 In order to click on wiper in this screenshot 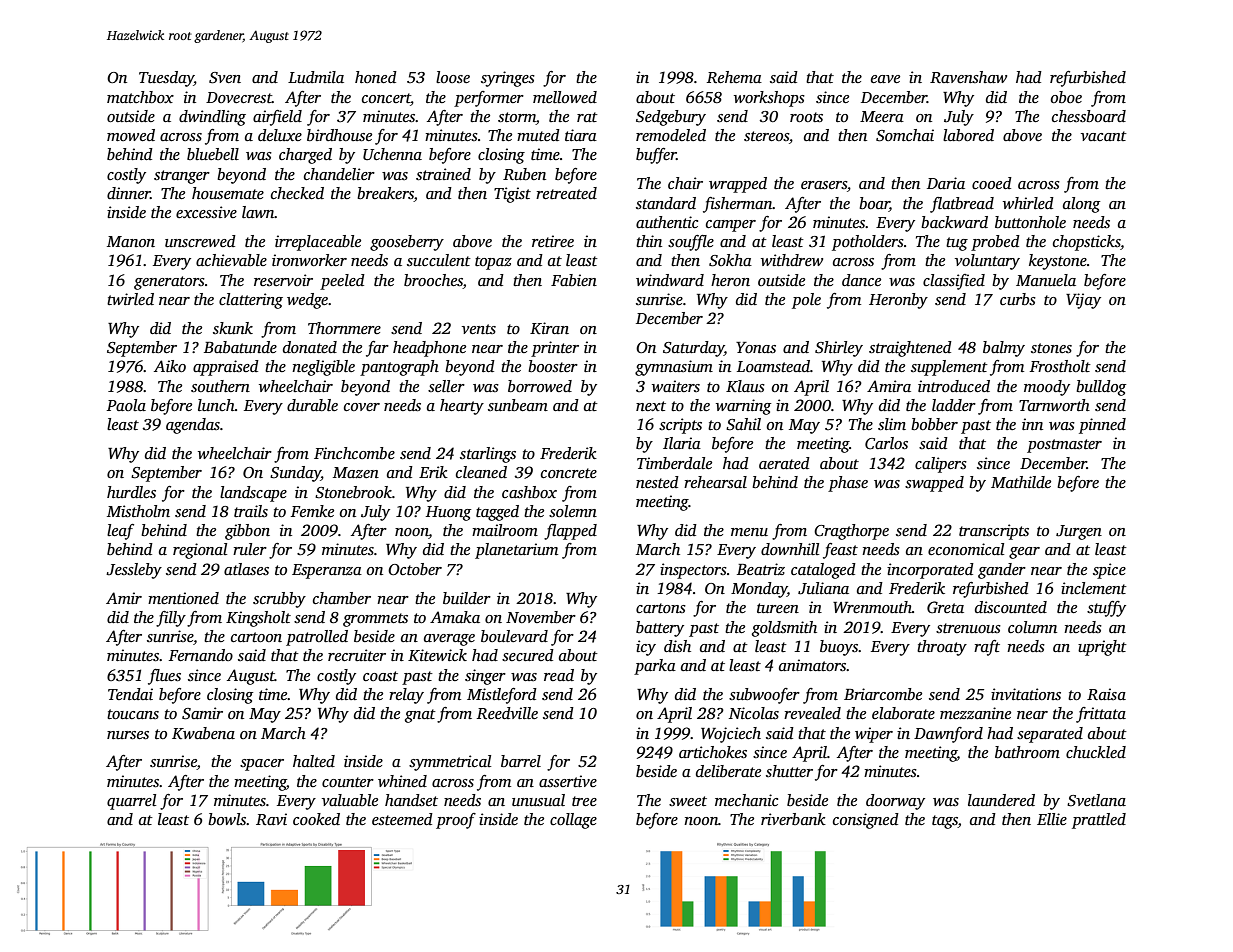, I will do `click(874, 735)`.
